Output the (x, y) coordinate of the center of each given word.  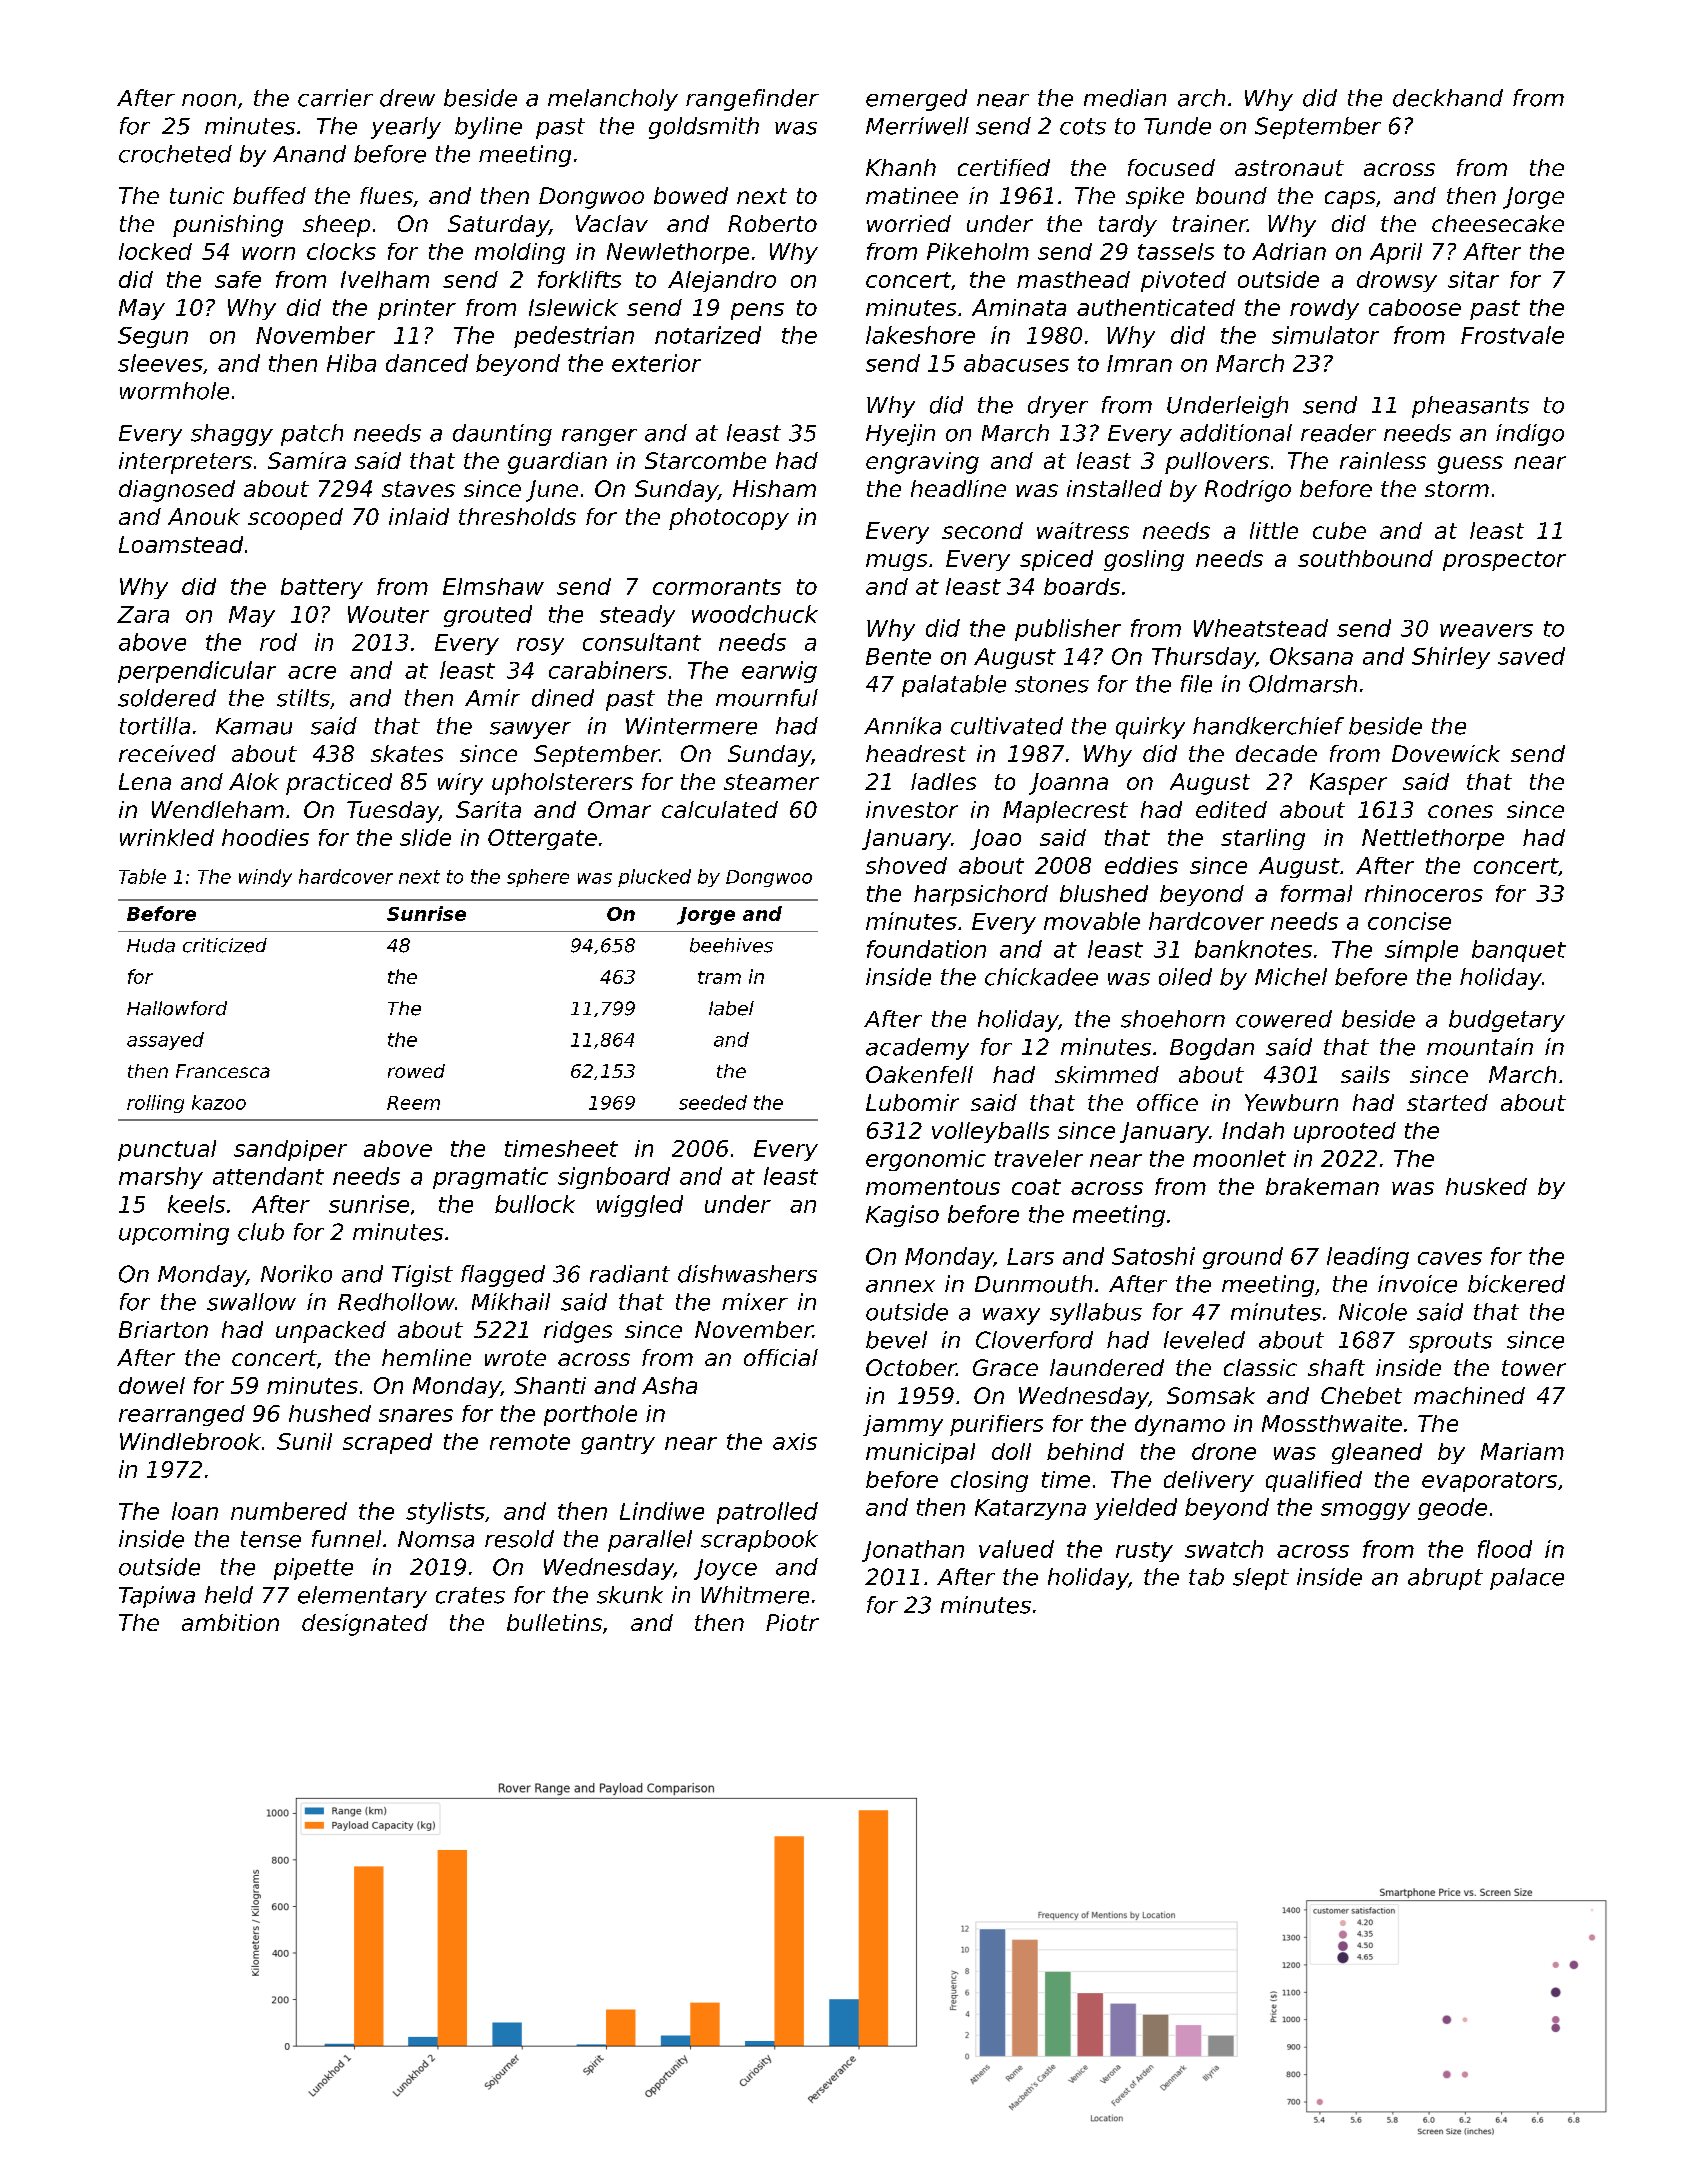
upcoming (174, 1234)
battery (322, 588)
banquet (1519, 951)
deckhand (1448, 98)
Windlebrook (190, 1441)
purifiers (996, 1425)
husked (1486, 1186)
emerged (916, 100)
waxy (1011, 1316)
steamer (771, 782)
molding (520, 253)
